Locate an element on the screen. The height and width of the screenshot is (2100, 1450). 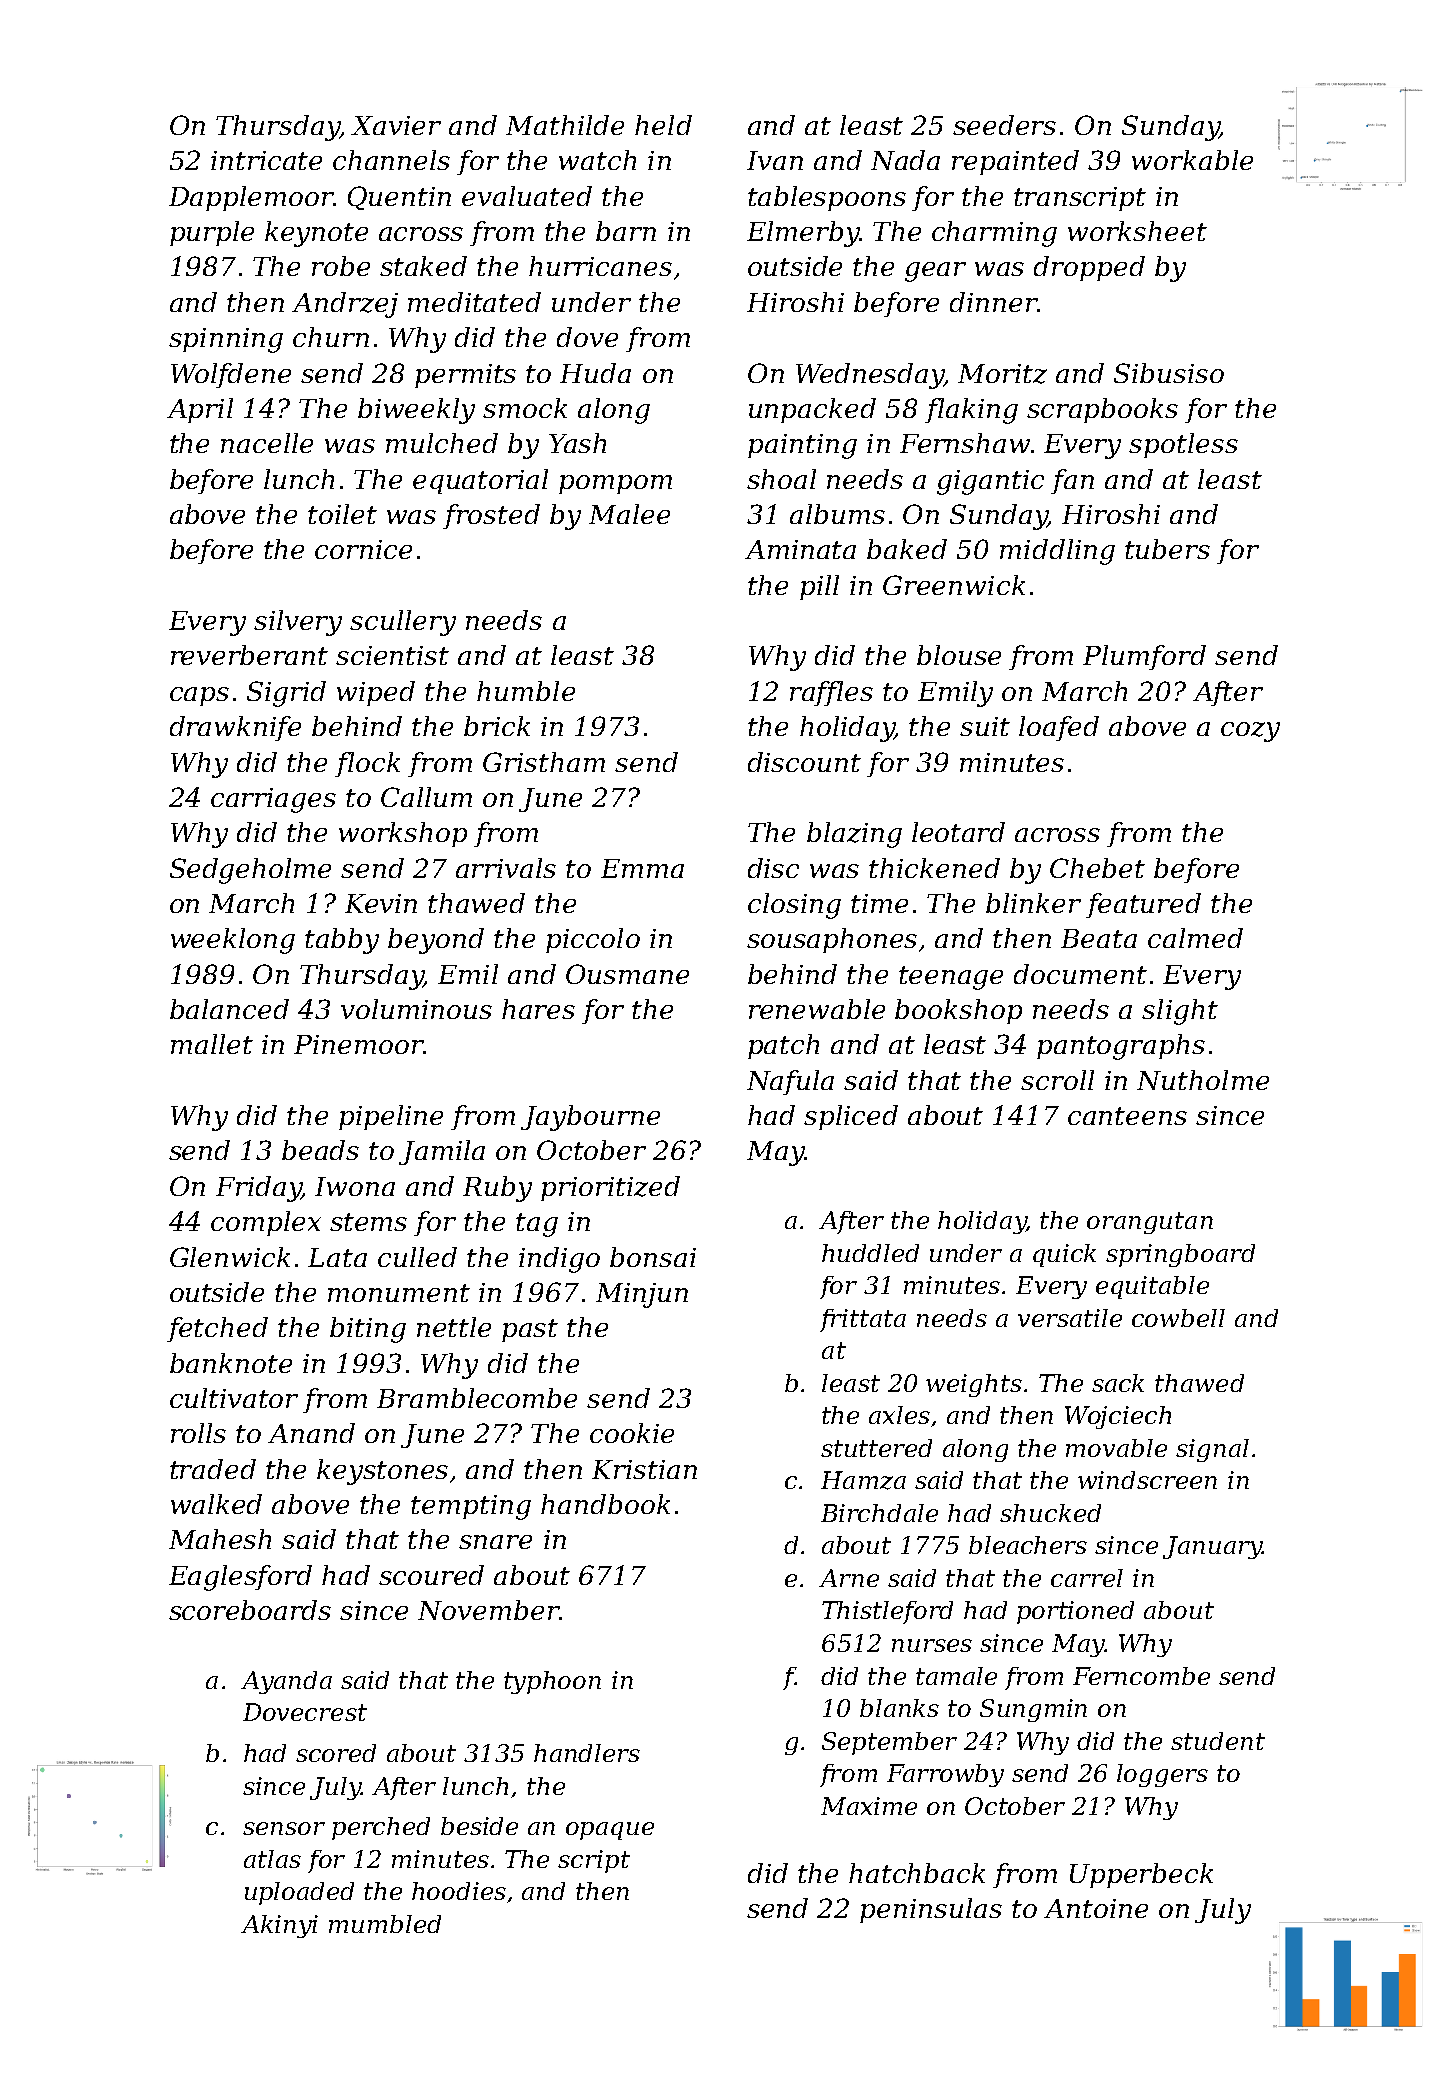
opaque is located at coordinates (610, 1831).
